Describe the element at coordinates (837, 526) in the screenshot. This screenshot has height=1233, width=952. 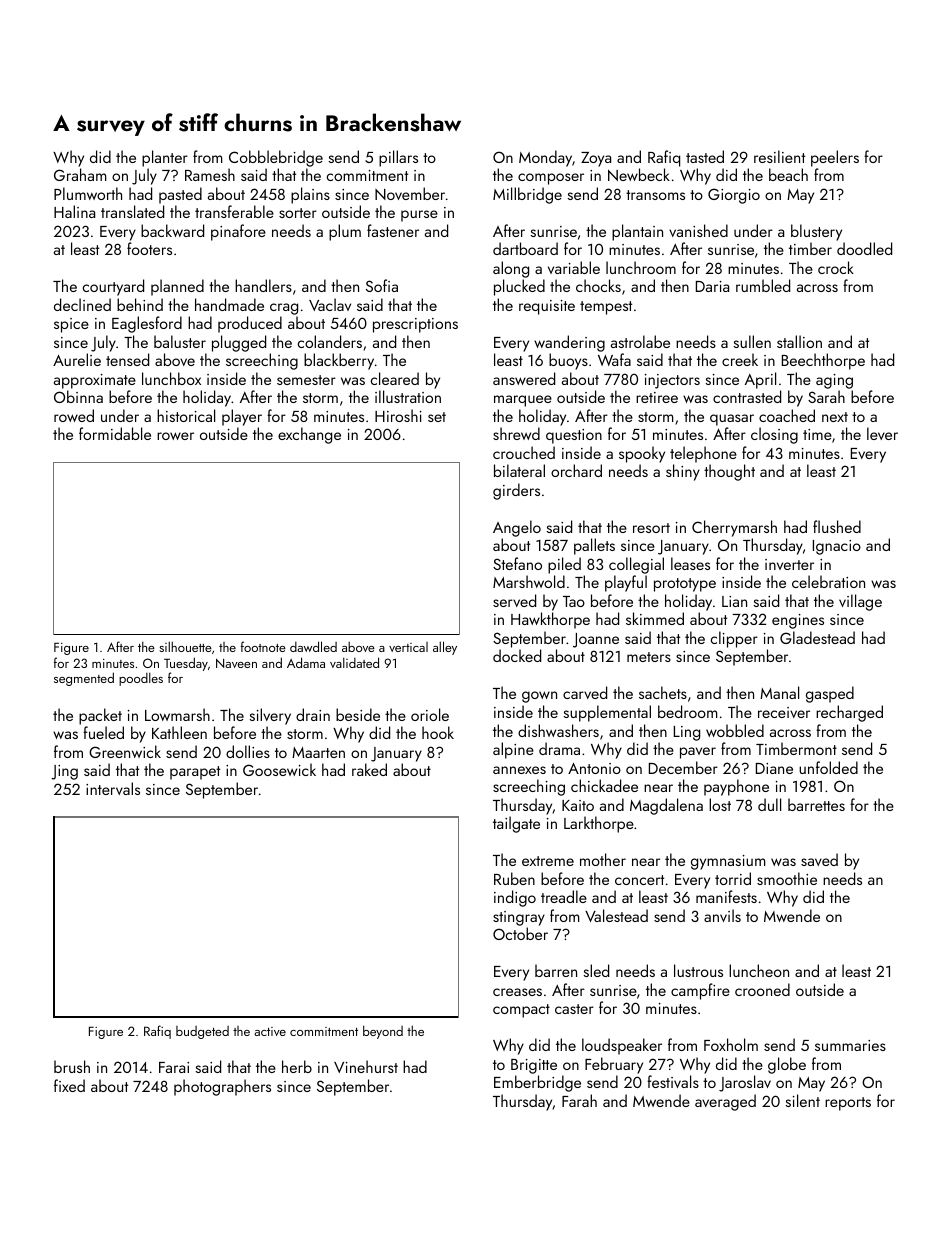
I see `flushed` at that location.
